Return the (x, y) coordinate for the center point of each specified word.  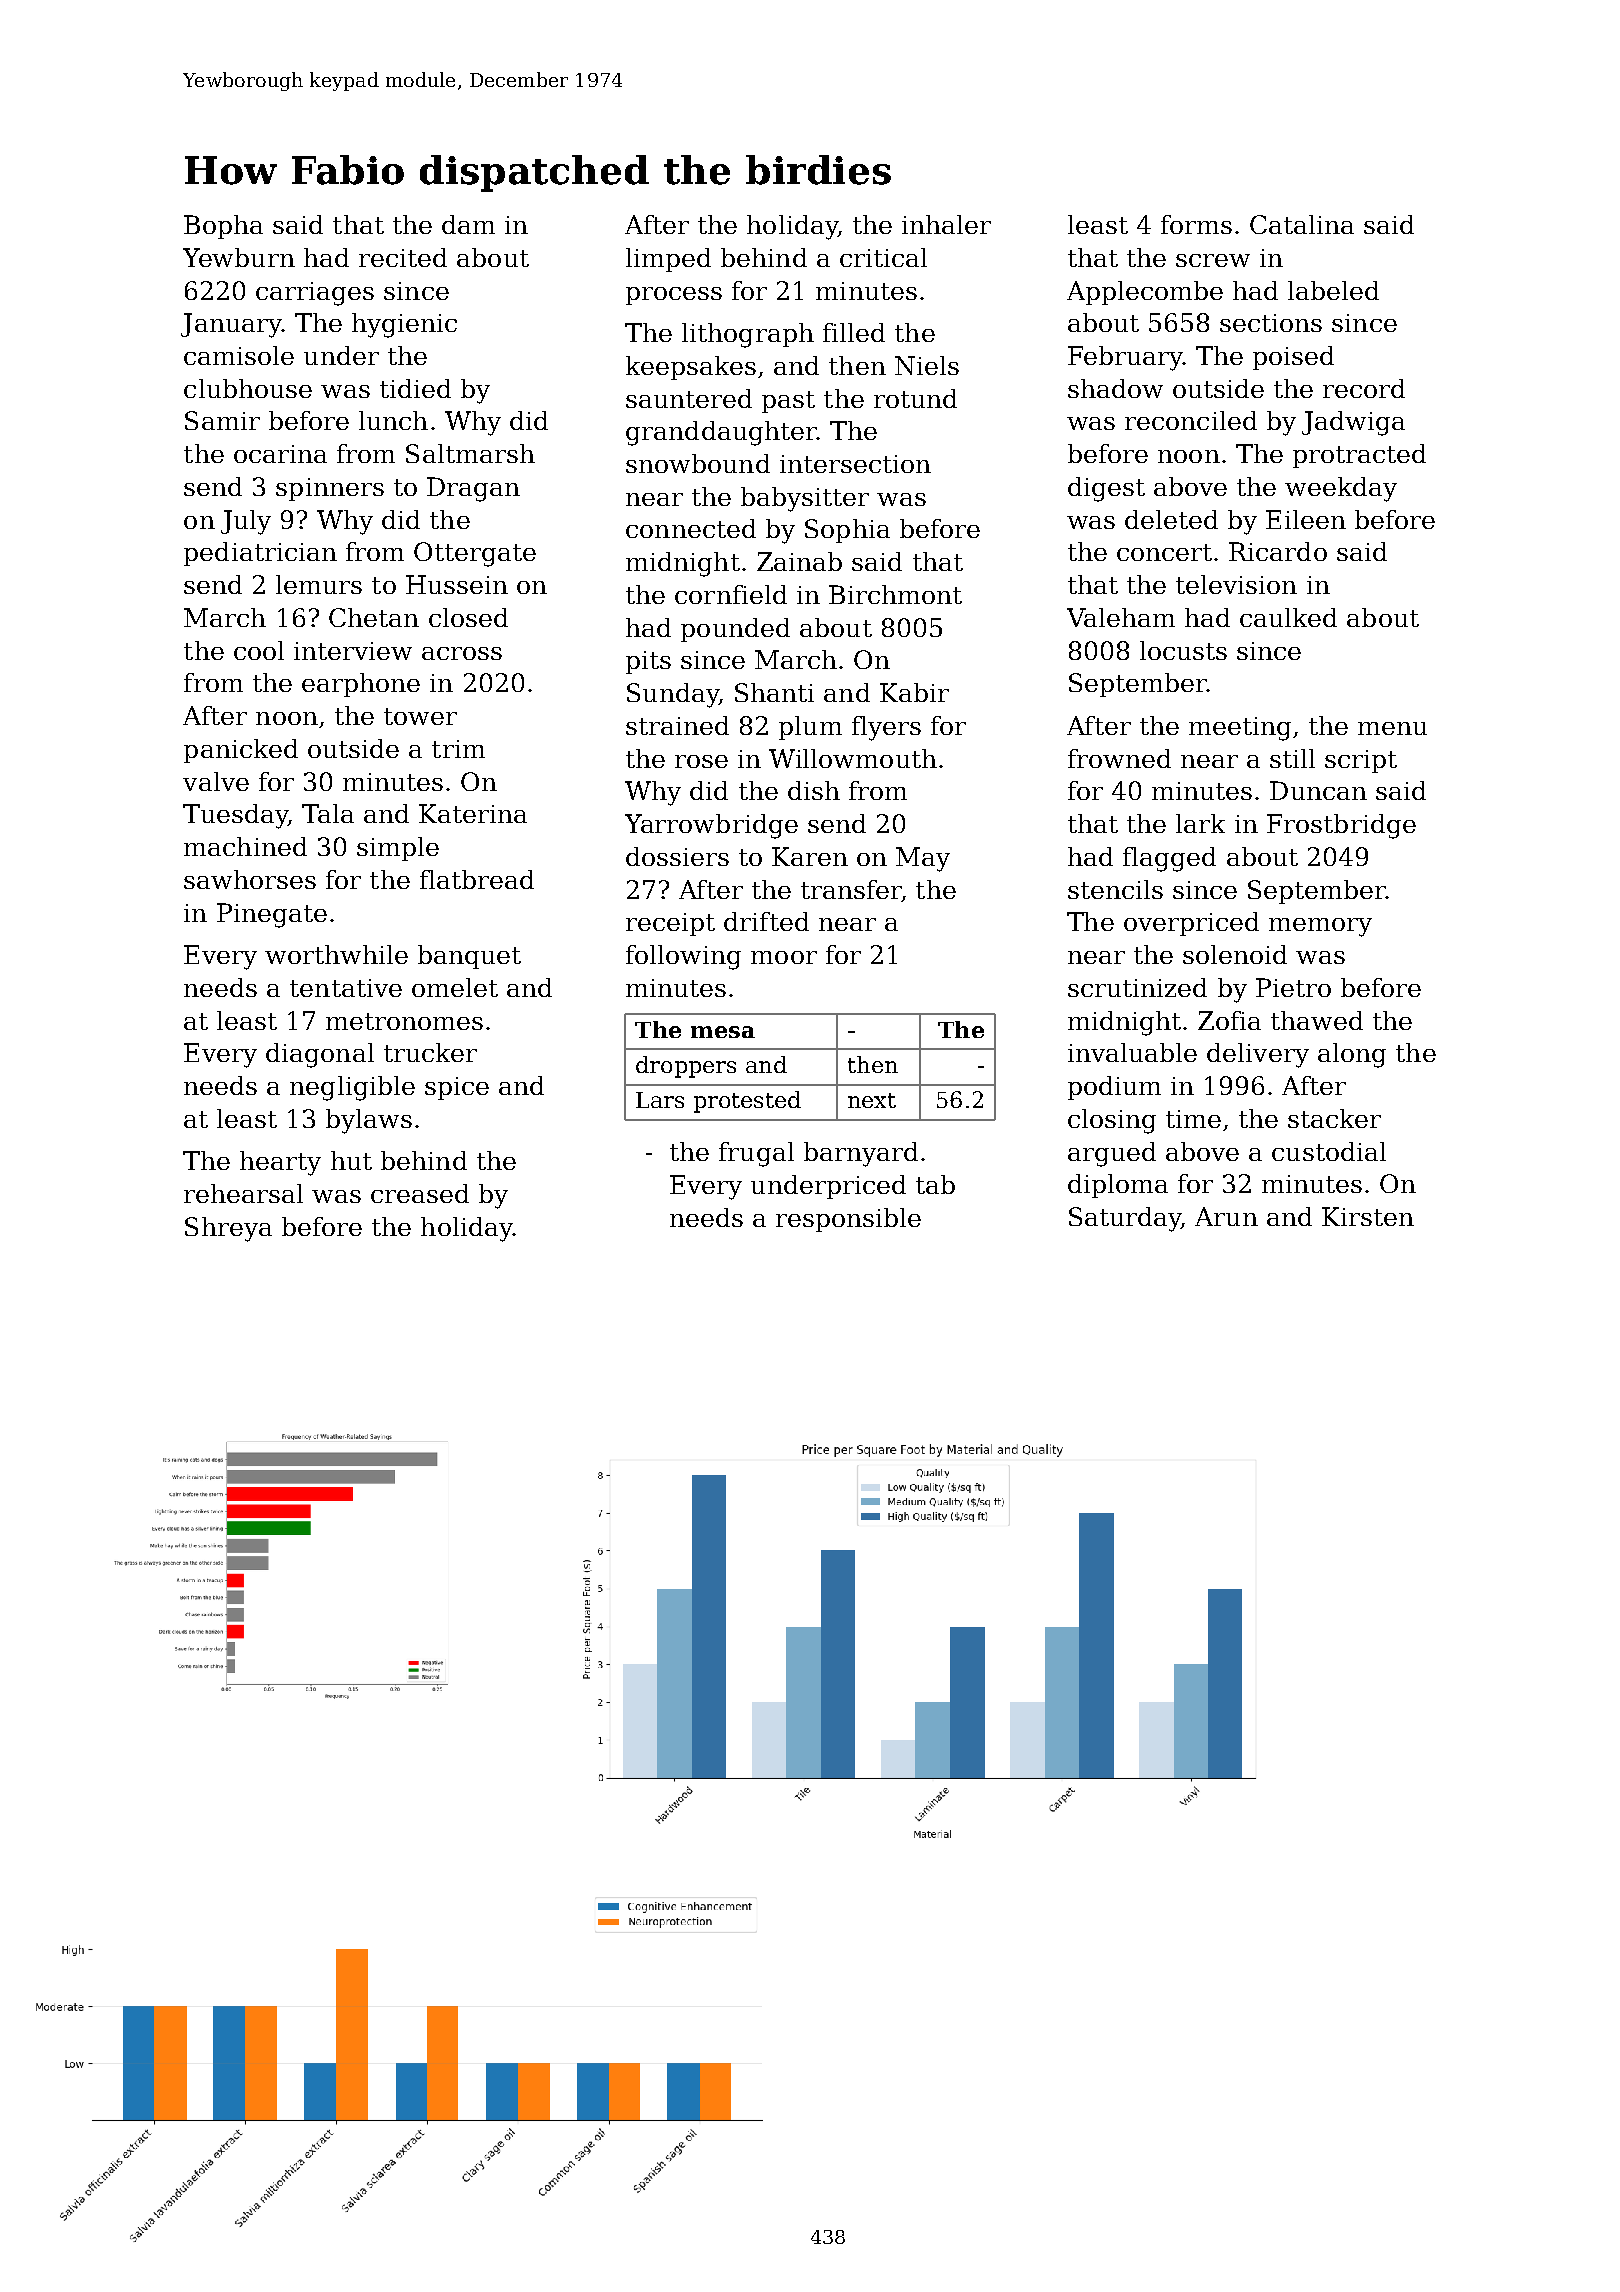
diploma (1118, 1186)
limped (668, 260)
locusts (1183, 650)
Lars (660, 1100)
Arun (1226, 1216)
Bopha (223, 227)
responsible (848, 1220)
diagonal (320, 1055)
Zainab (799, 561)
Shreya (228, 1229)
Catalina (1302, 224)
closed (468, 617)
